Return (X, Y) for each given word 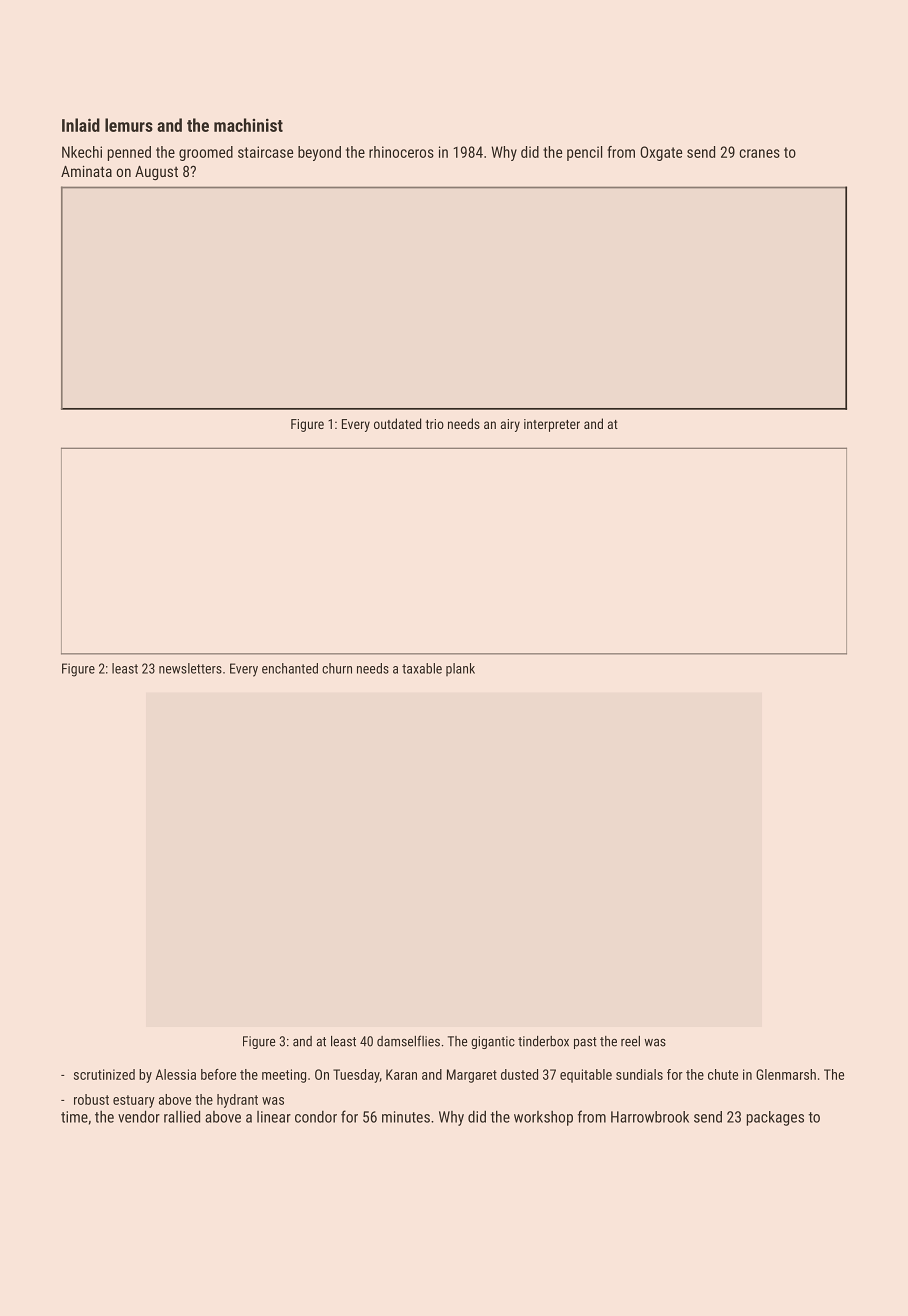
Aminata (86, 171)
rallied (182, 1116)
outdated (397, 423)
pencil (584, 153)
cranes (759, 153)
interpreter (552, 425)
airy (510, 425)
